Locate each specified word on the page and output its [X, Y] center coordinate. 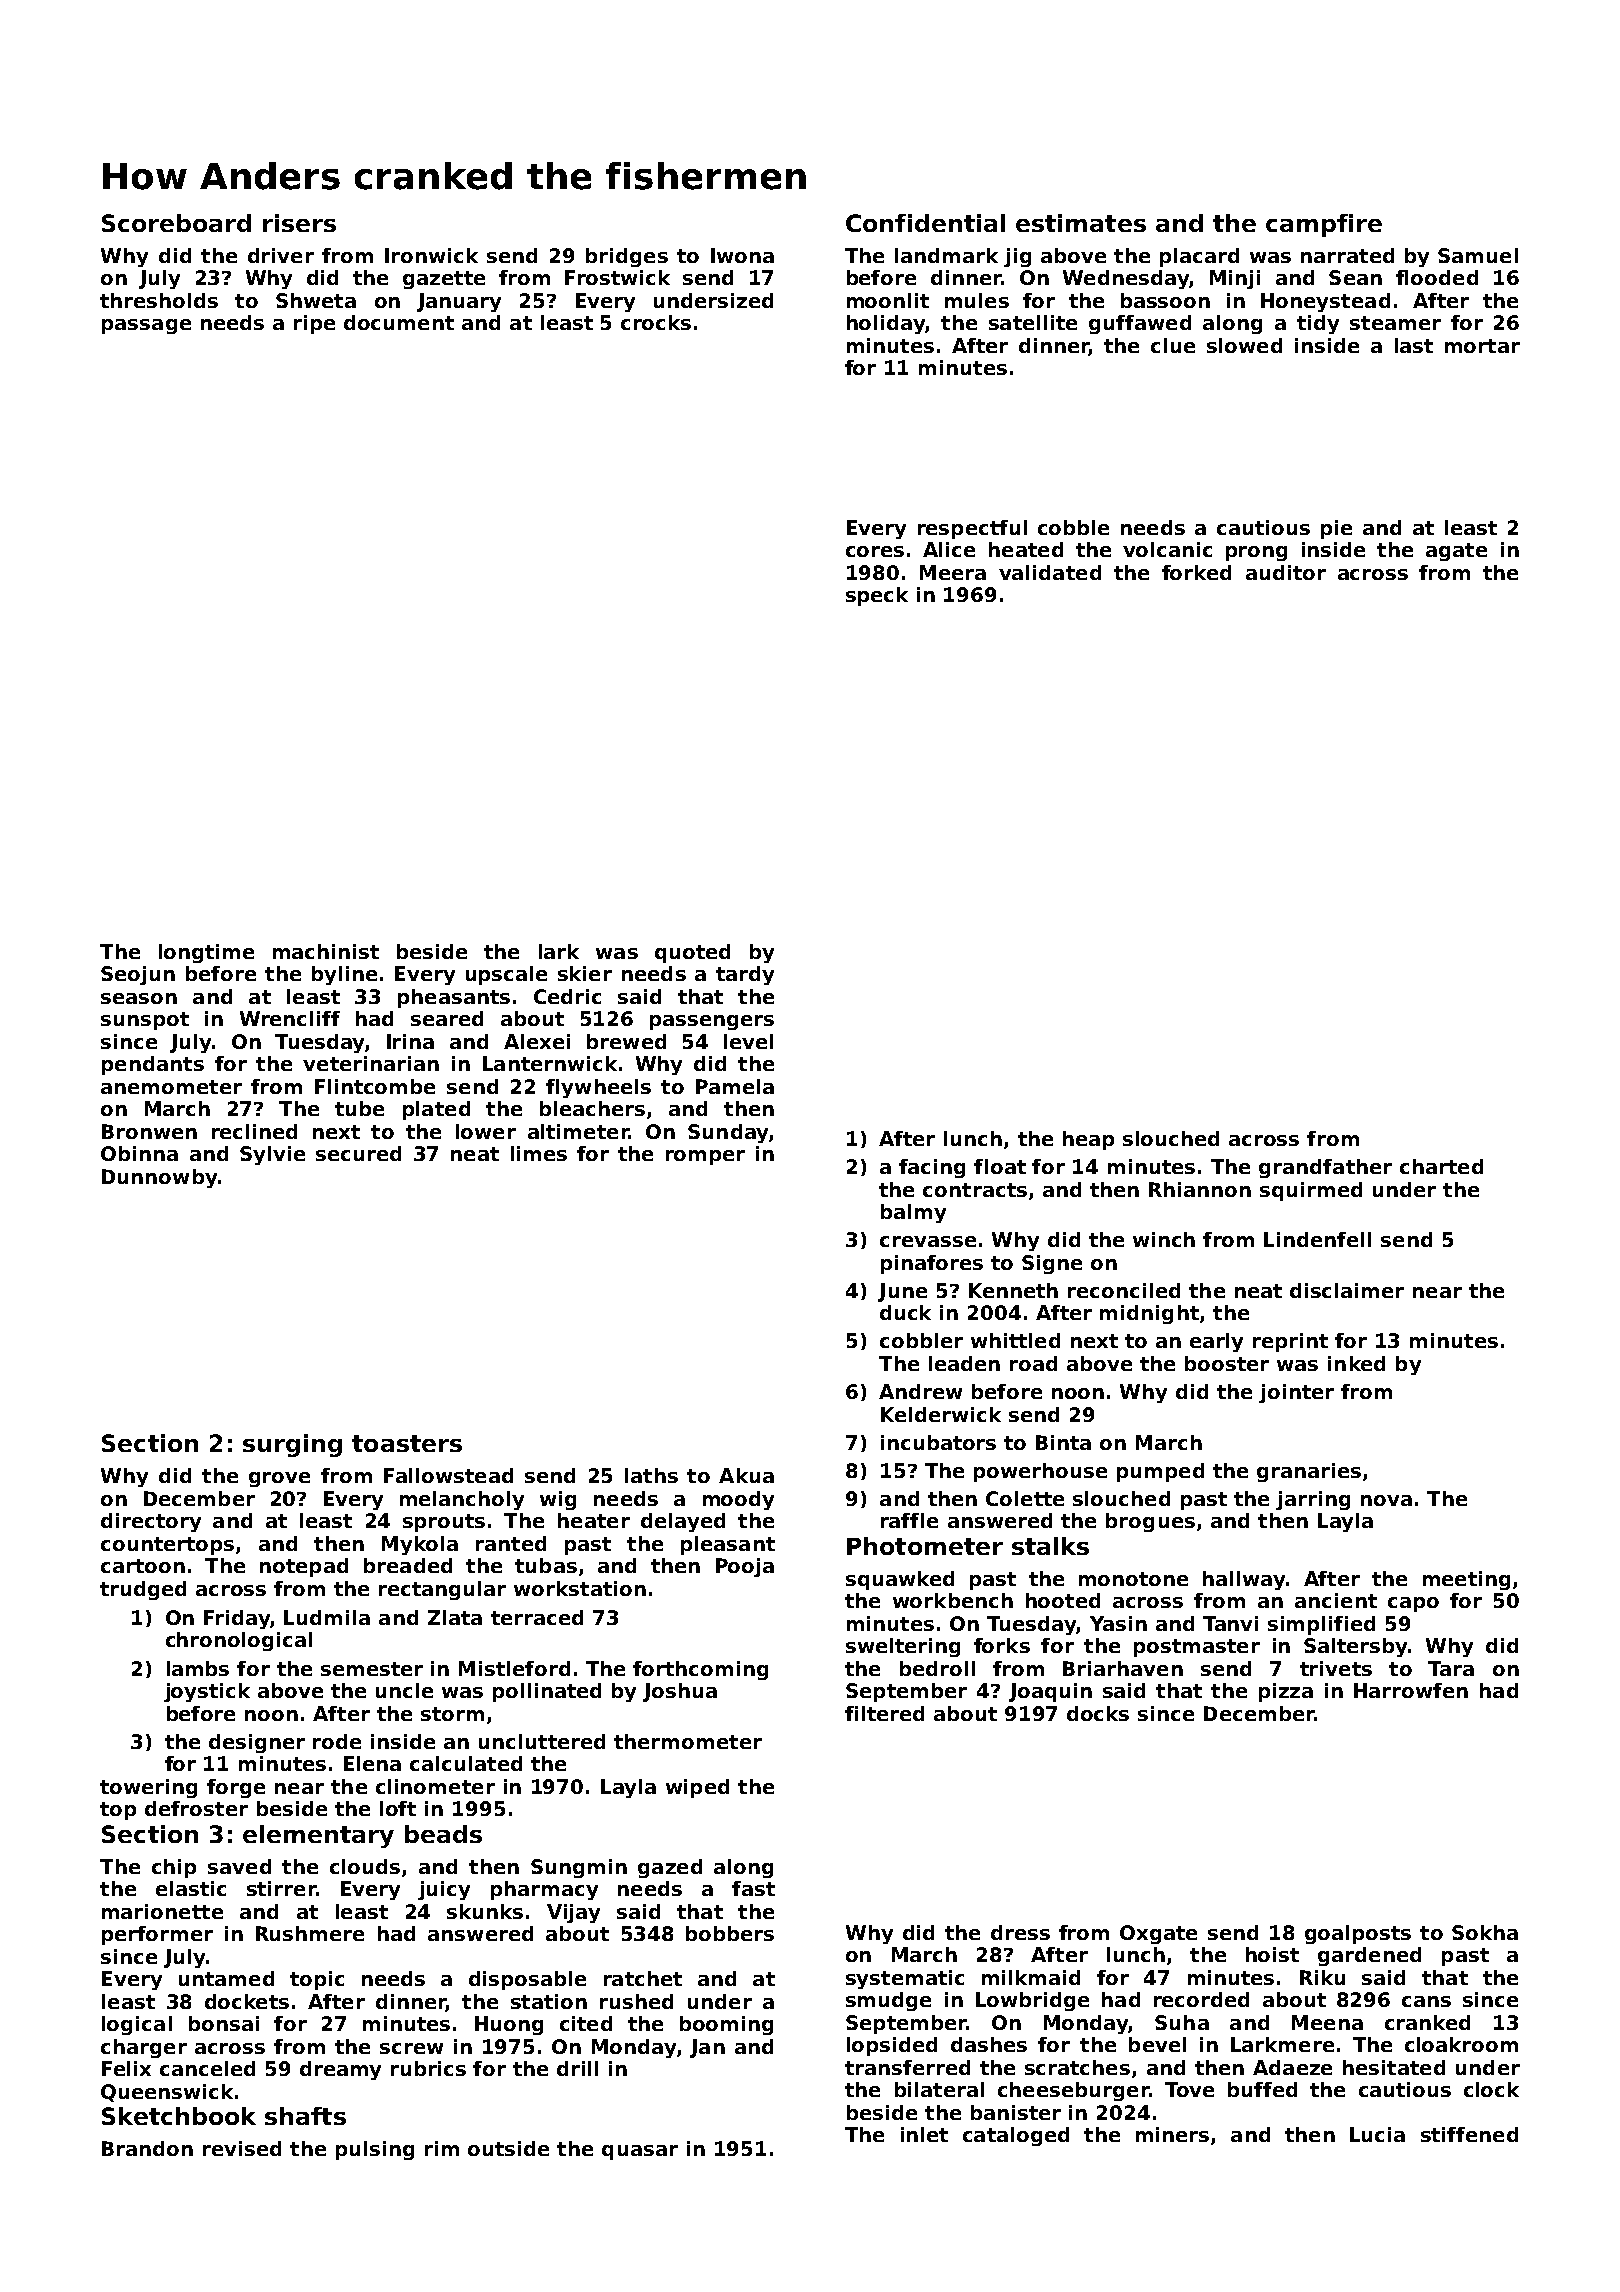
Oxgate [1158, 1934]
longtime [206, 953]
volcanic [1167, 549]
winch [1164, 1239]
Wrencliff [290, 1018]
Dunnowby [159, 1178]
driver [281, 255]
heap [1088, 1140]
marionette [162, 1911]
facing [932, 1168]
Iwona [742, 255]
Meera [953, 572]
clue [1173, 345]
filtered [884, 1713]
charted [1441, 1166]
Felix [126, 2068]
